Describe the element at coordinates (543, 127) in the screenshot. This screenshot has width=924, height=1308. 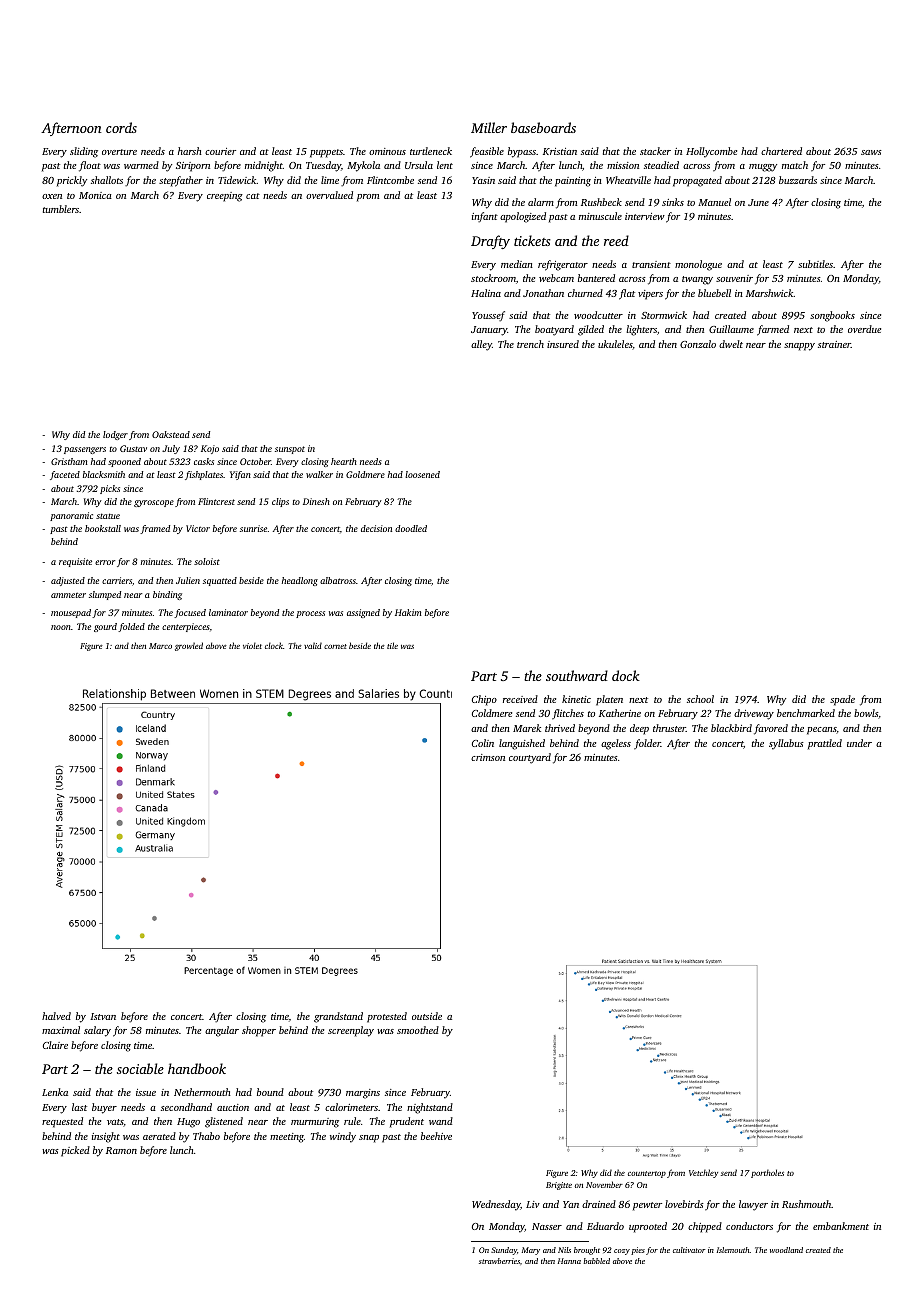
I see `baseboards` at that location.
